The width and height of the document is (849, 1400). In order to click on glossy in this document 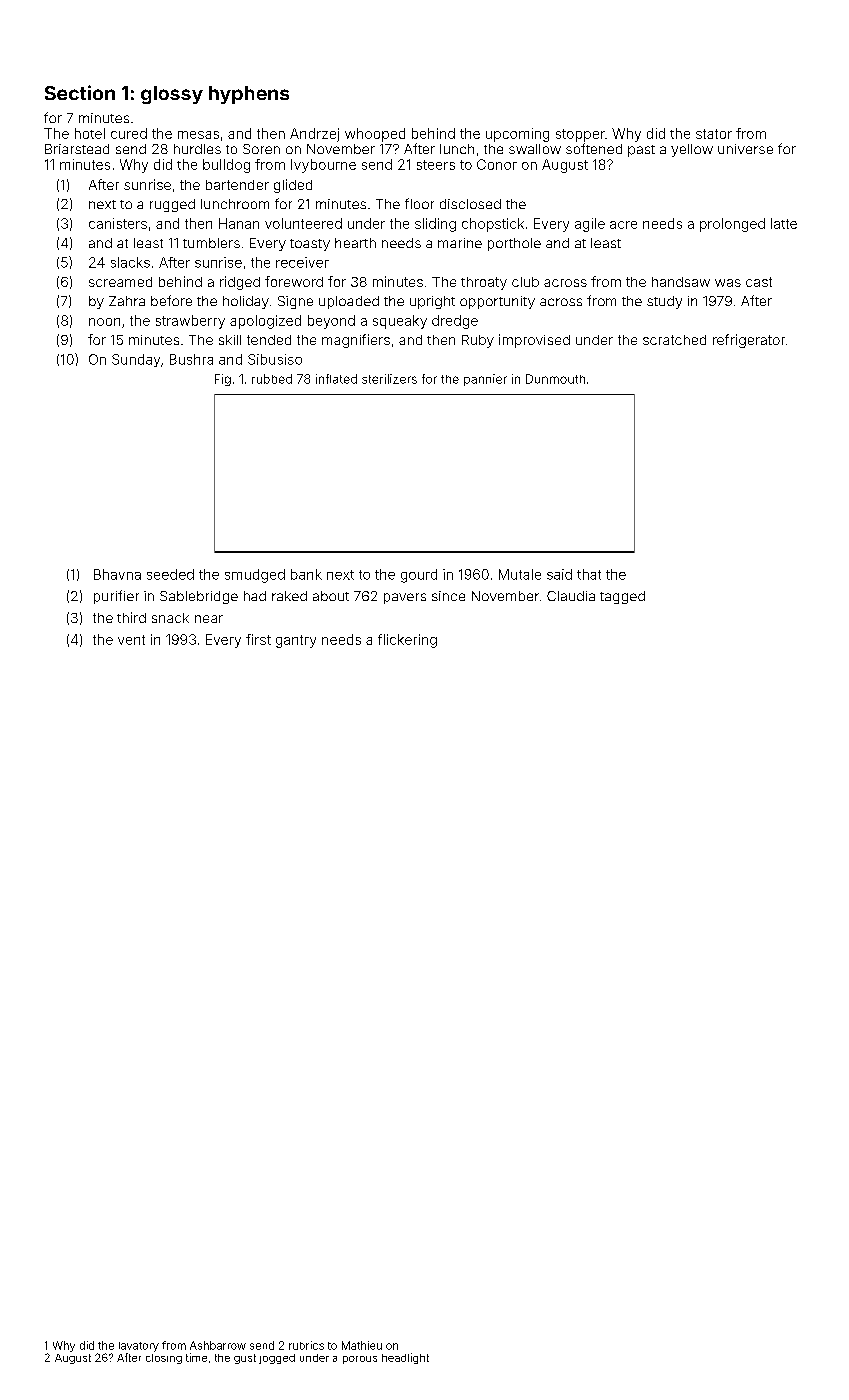, I will do `click(172, 95)`.
